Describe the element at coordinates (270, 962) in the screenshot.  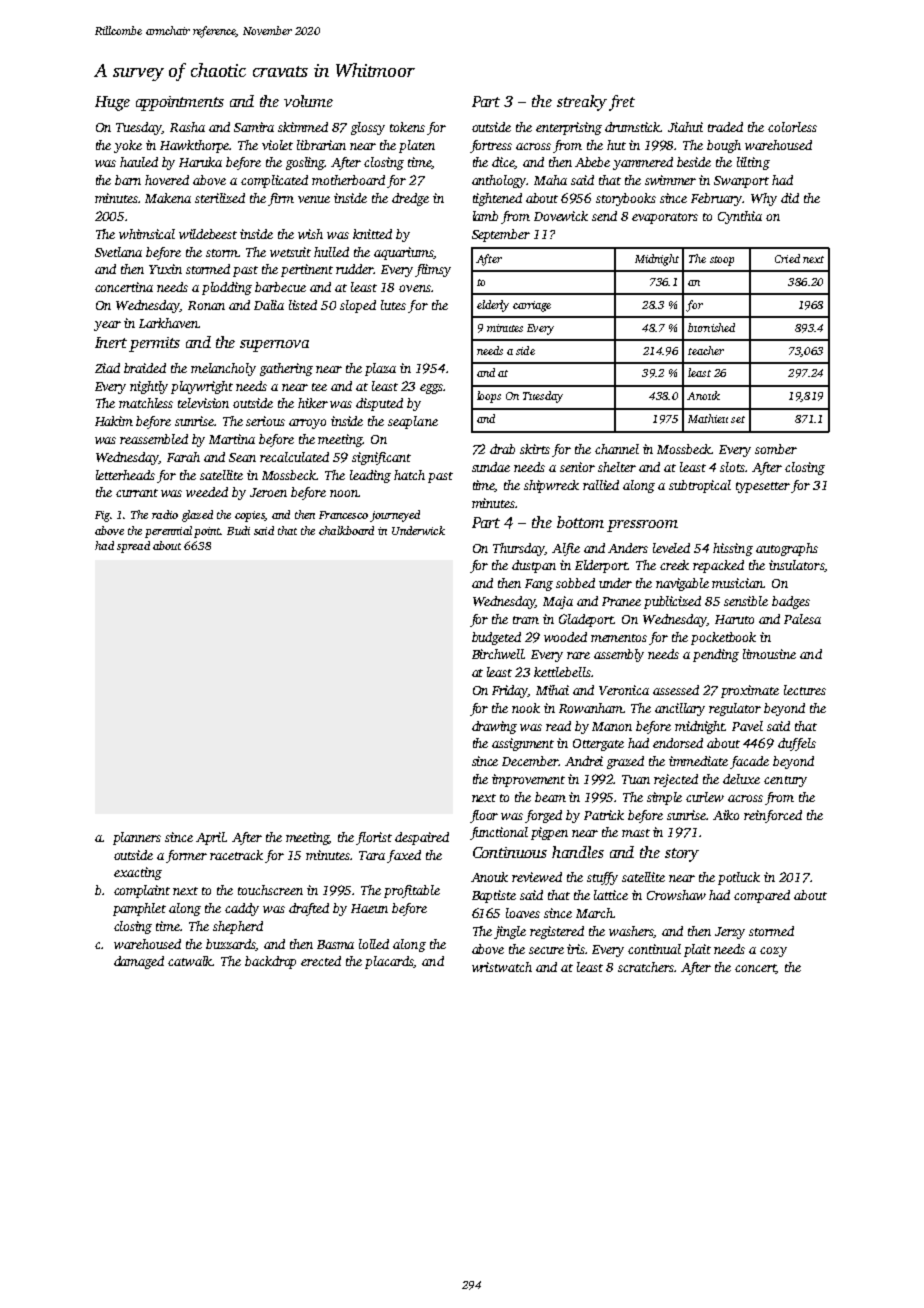
I see `backdrop` at that location.
